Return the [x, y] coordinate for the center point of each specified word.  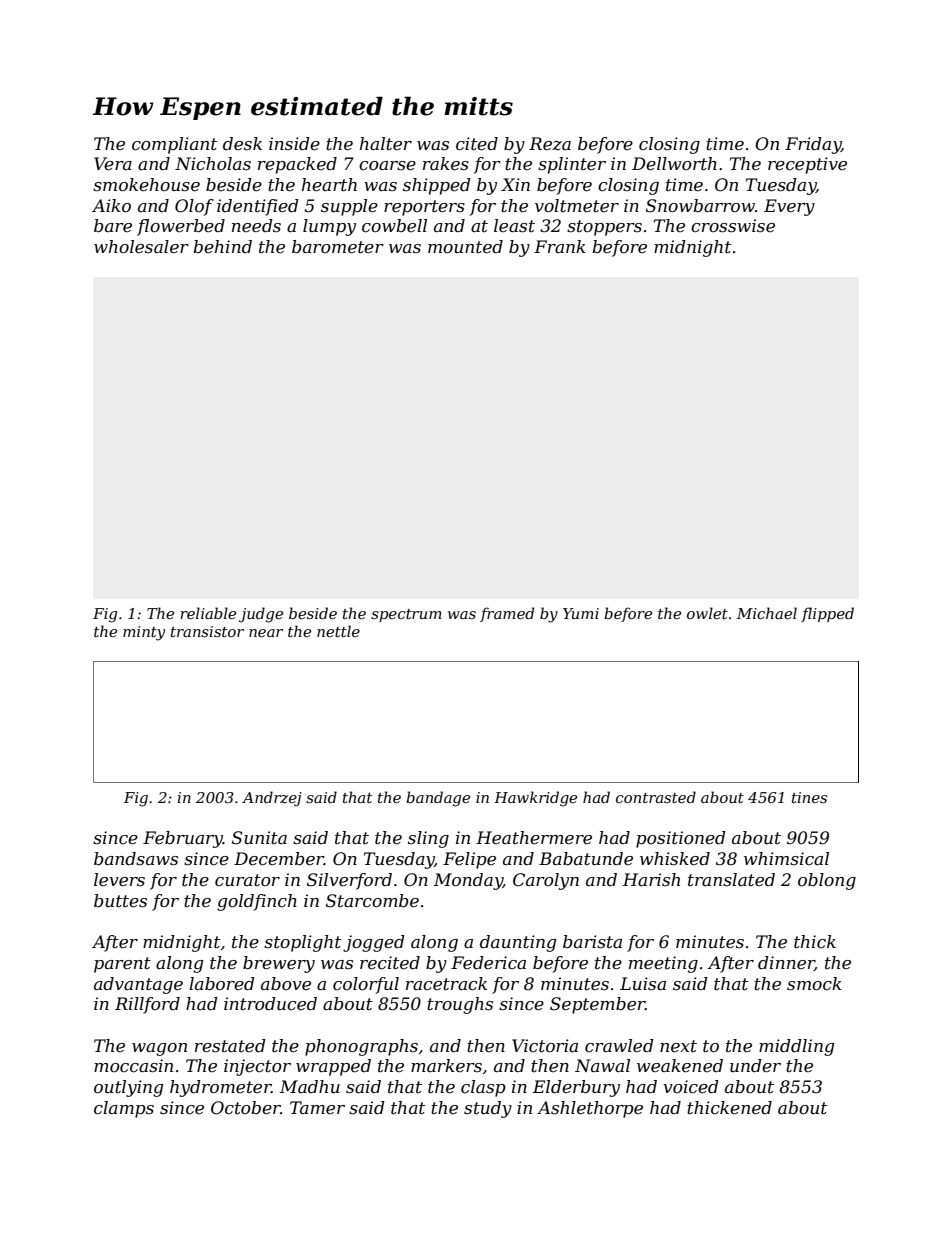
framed [507, 614]
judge [261, 615]
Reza [550, 144]
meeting [663, 964]
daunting [518, 943]
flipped [827, 614]
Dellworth [674, 164]
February [183, 839]
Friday [813, 145]
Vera [113, 164]
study [488, 1109]
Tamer [317, 1107]
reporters [424, 208]
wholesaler [141, 247]
